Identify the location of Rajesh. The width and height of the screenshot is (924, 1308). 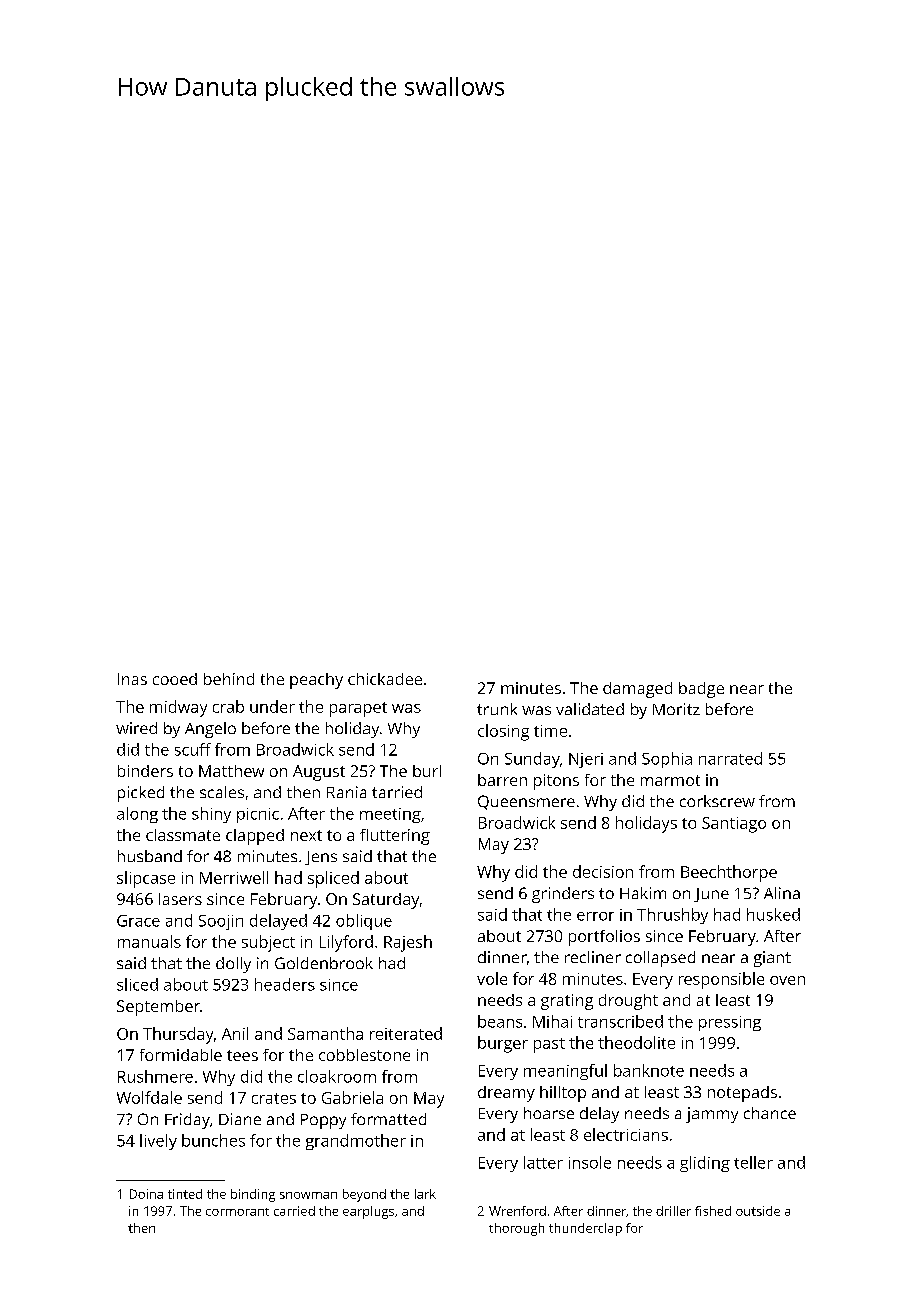
(408, 943).
